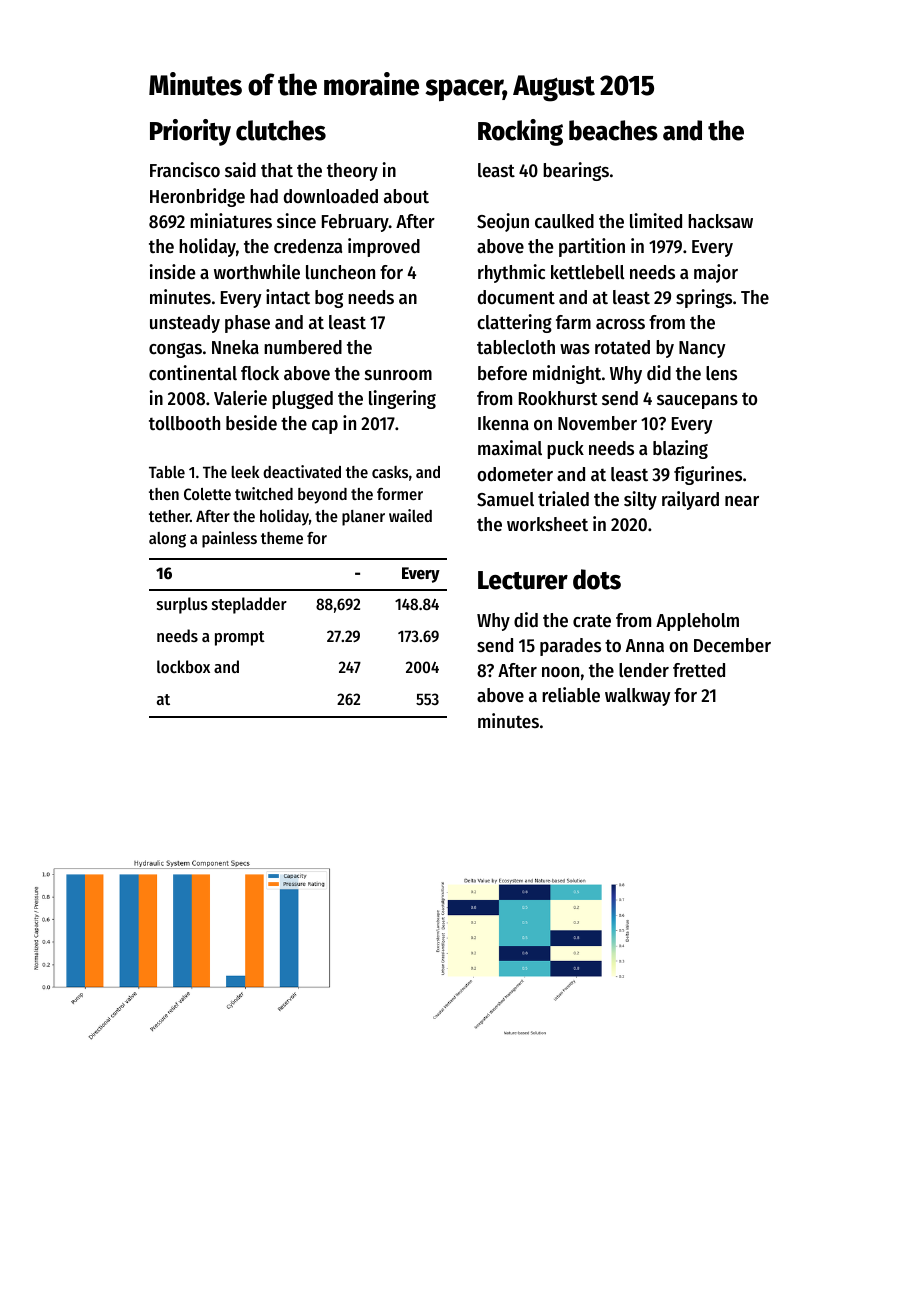 The height and width of the screenshot is (1311, 924). I want to click on painless, so click(229, 539).
